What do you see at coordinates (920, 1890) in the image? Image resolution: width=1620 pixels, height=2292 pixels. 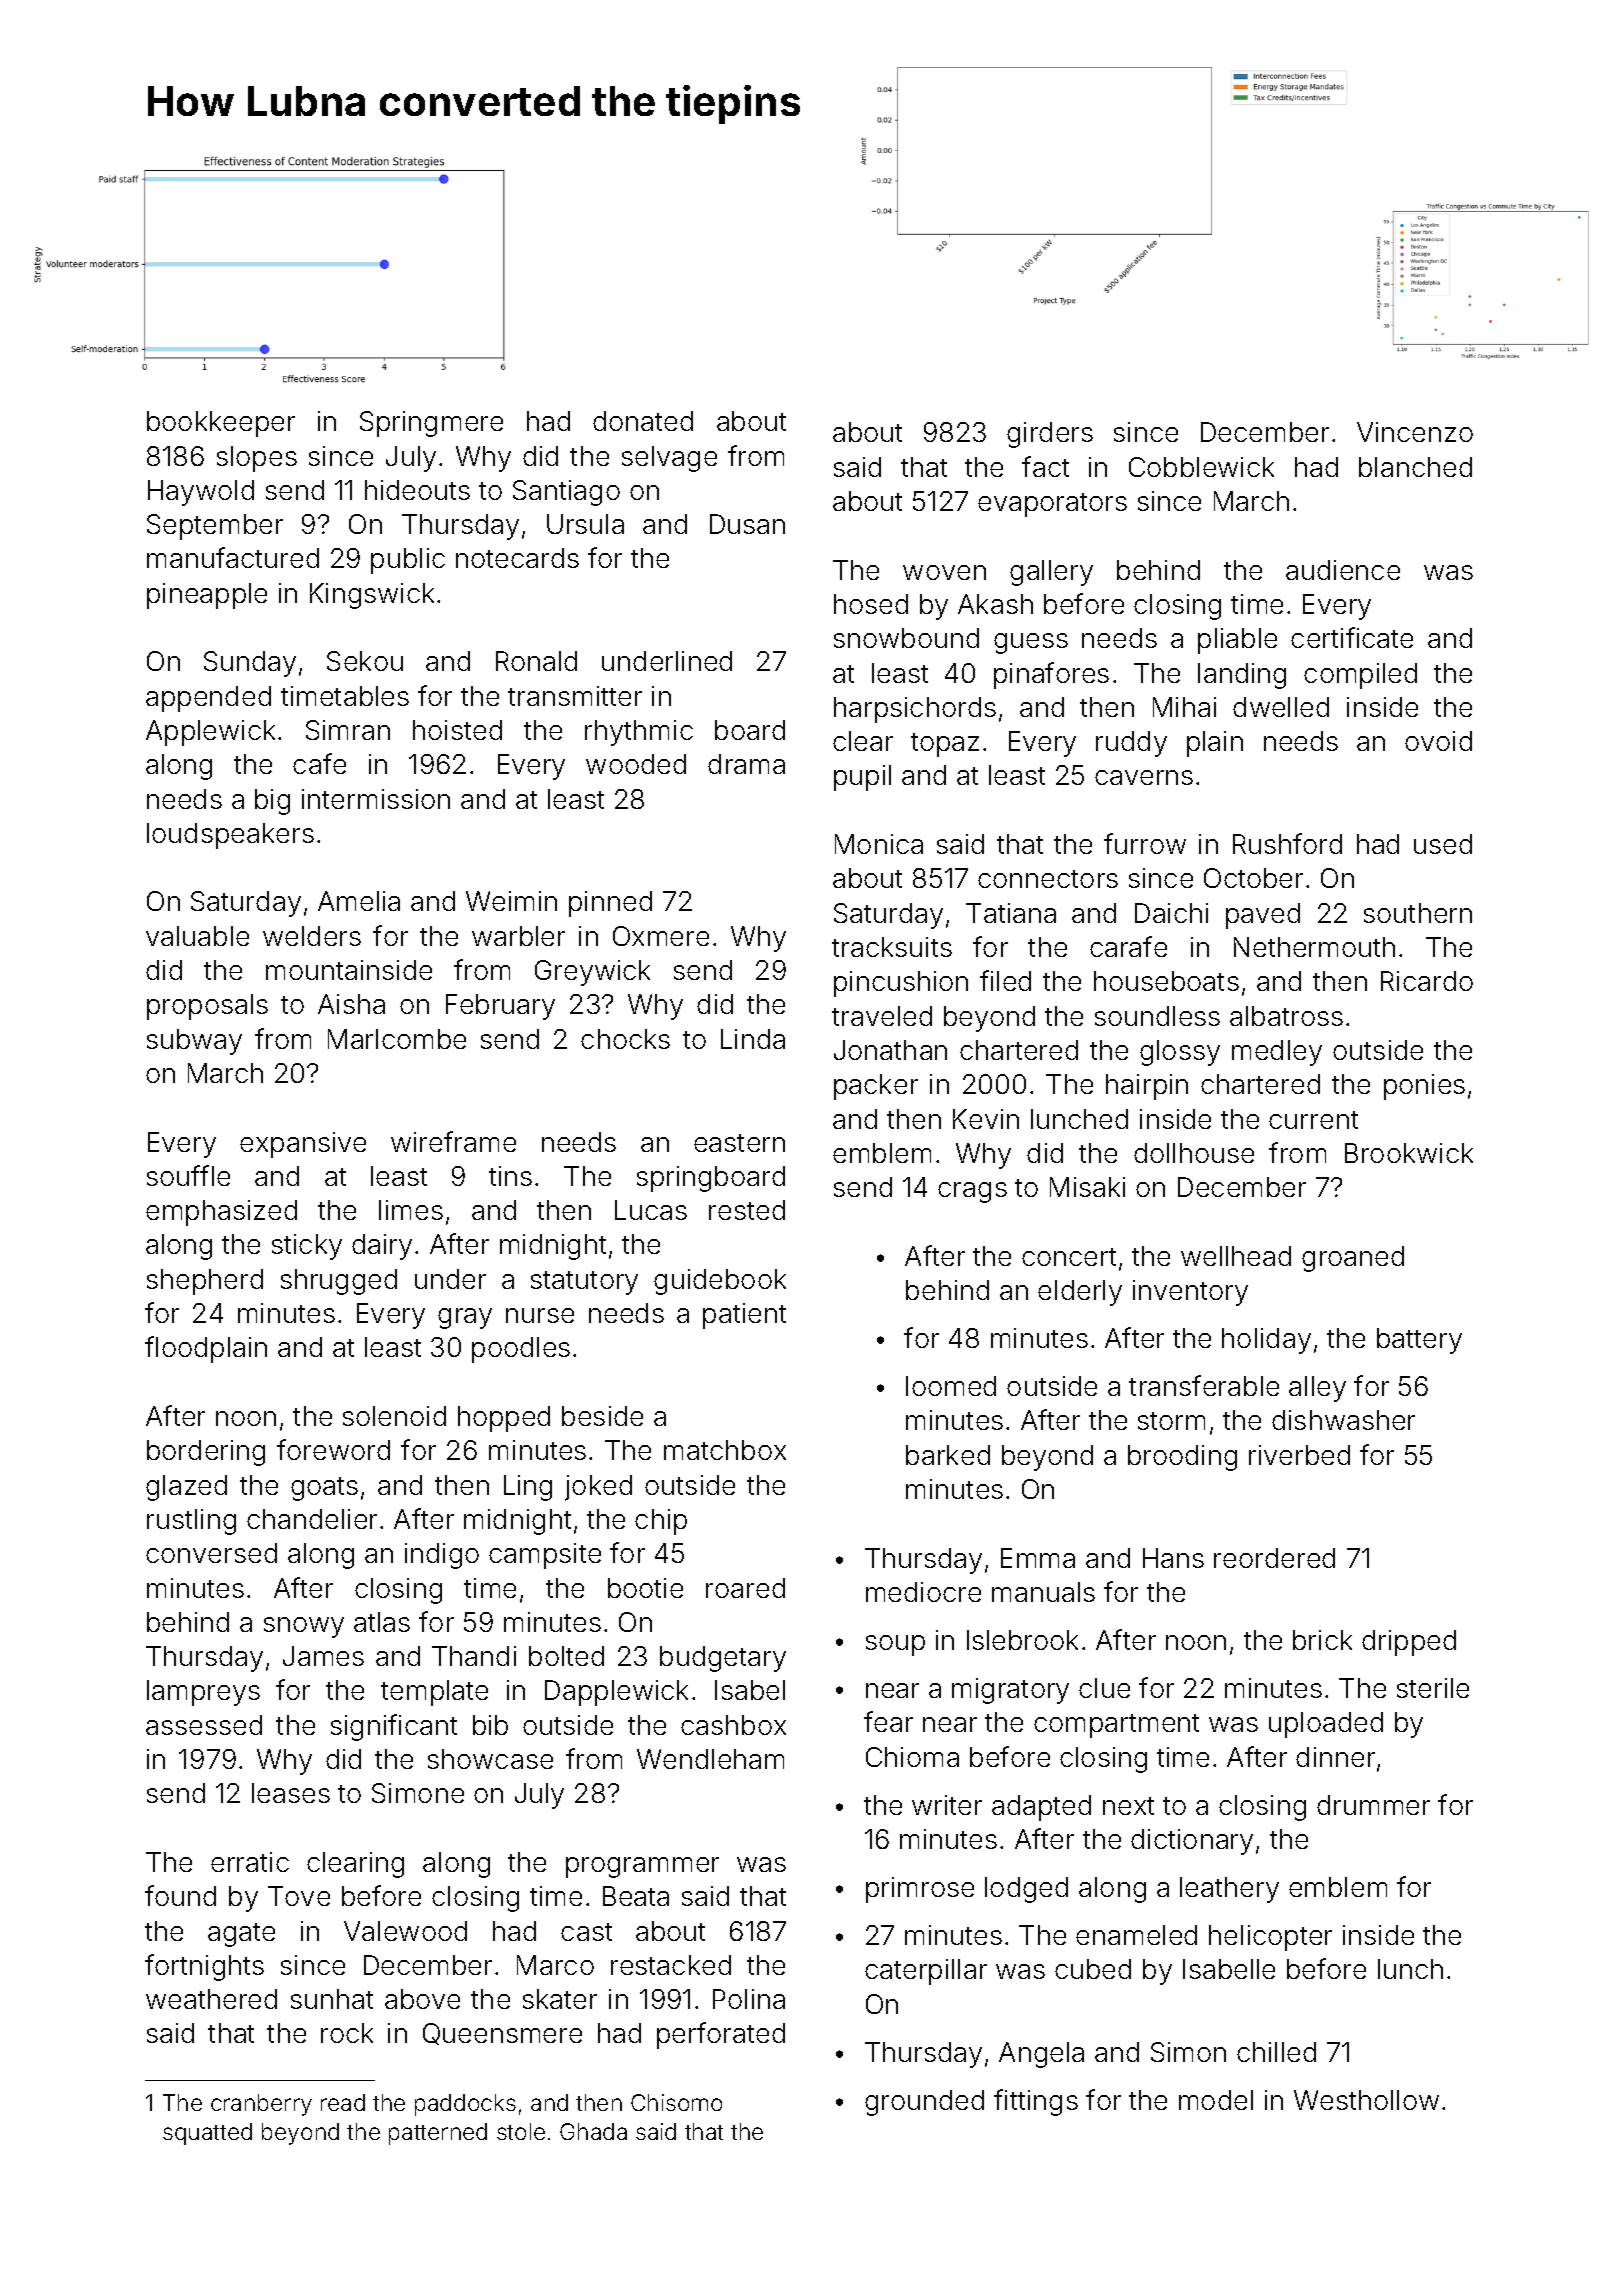 I see `primrose` at bounding box center [920, 1890].
